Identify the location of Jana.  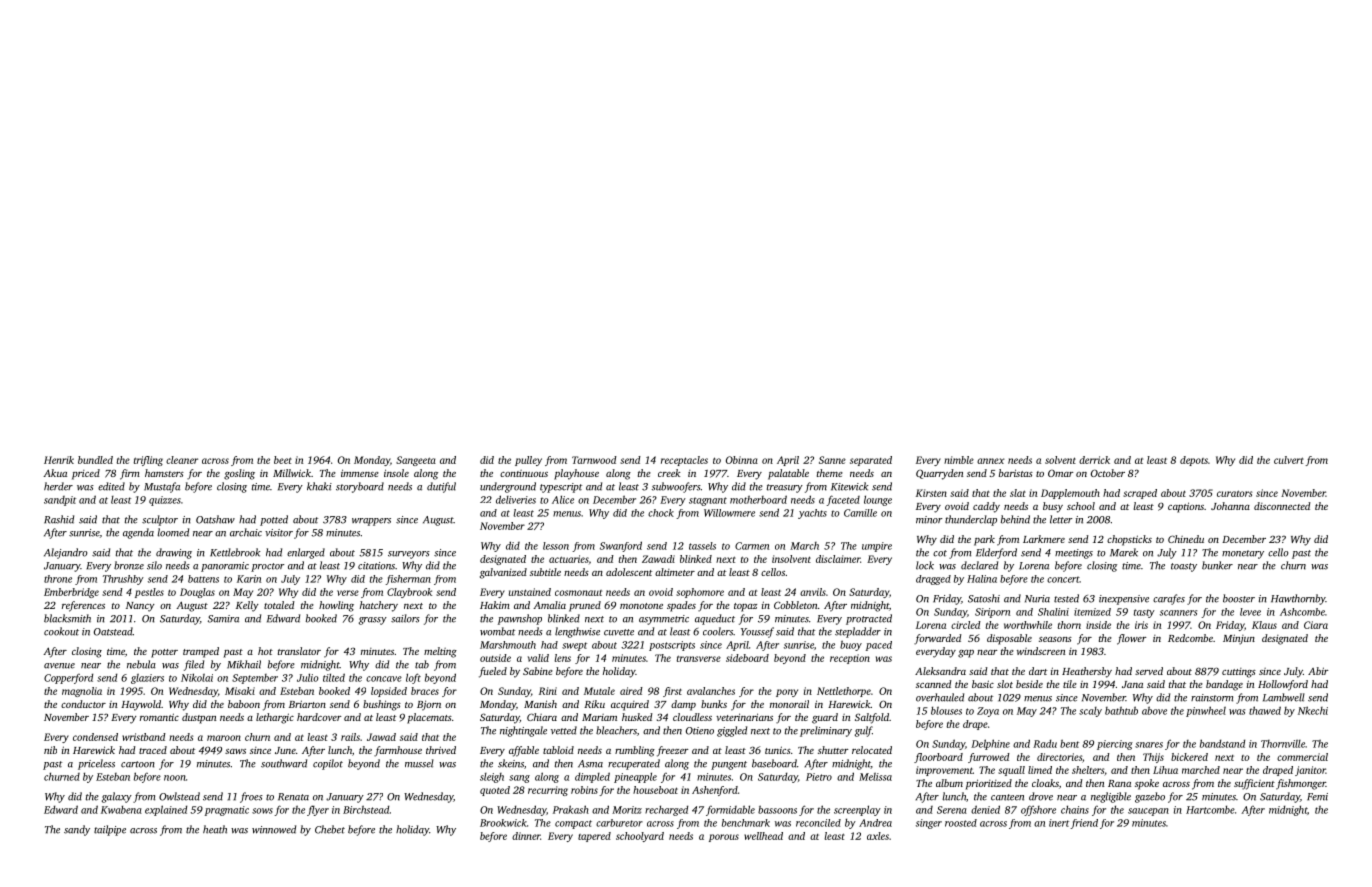
(1132, 684).
